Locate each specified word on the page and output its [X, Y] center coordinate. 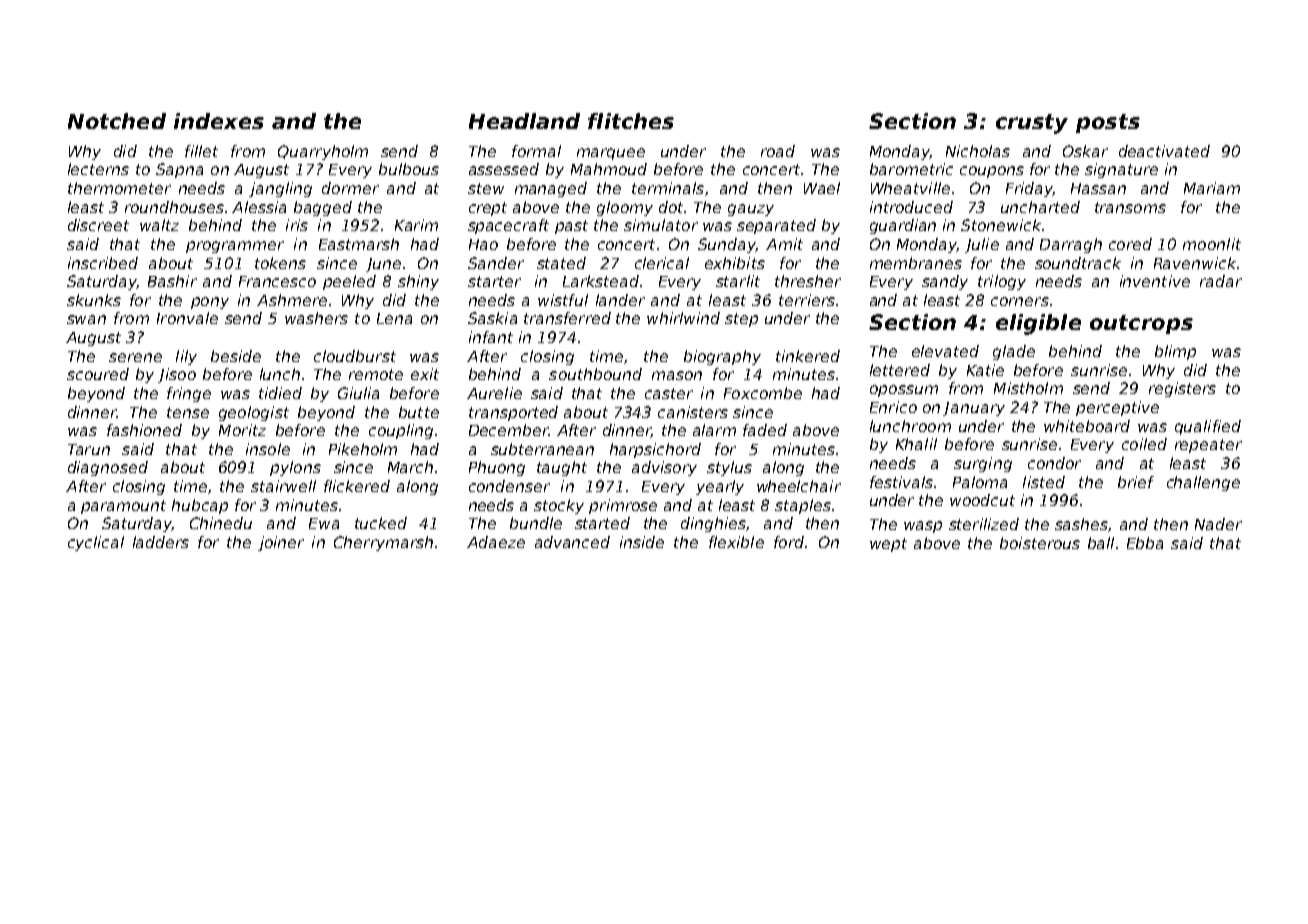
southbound [595, 374]
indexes [219, 121]
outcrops [1141, 324]
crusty [1032, 124]
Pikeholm [363, 449]
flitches [631, 121]
